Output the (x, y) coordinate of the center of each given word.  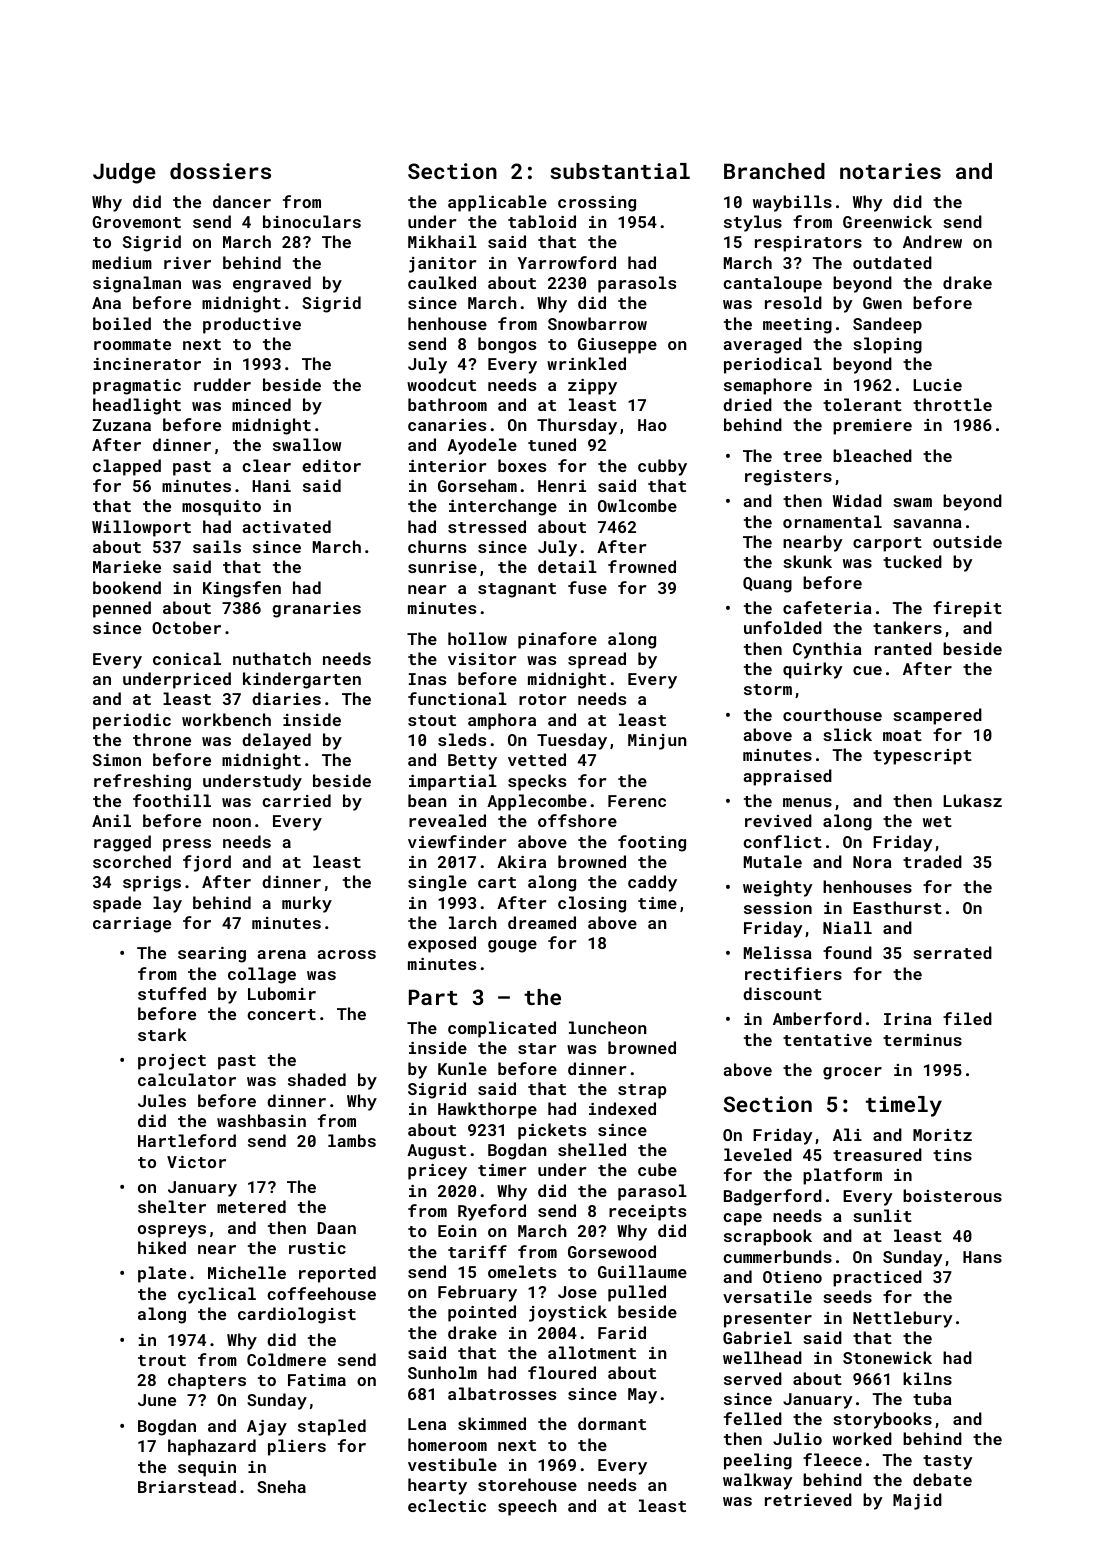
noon (232, 822)
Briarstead (187, 1486)
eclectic (447, 1505)
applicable (497, 203)
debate (942, 1479)
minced (261, 404)
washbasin (261, 1120)
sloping (887, 345)
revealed (447, 820)
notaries (890, 171)
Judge (124, 173)
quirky (813, 670)
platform (842, 1176)
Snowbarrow (597, 323)
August (436, 1152)
